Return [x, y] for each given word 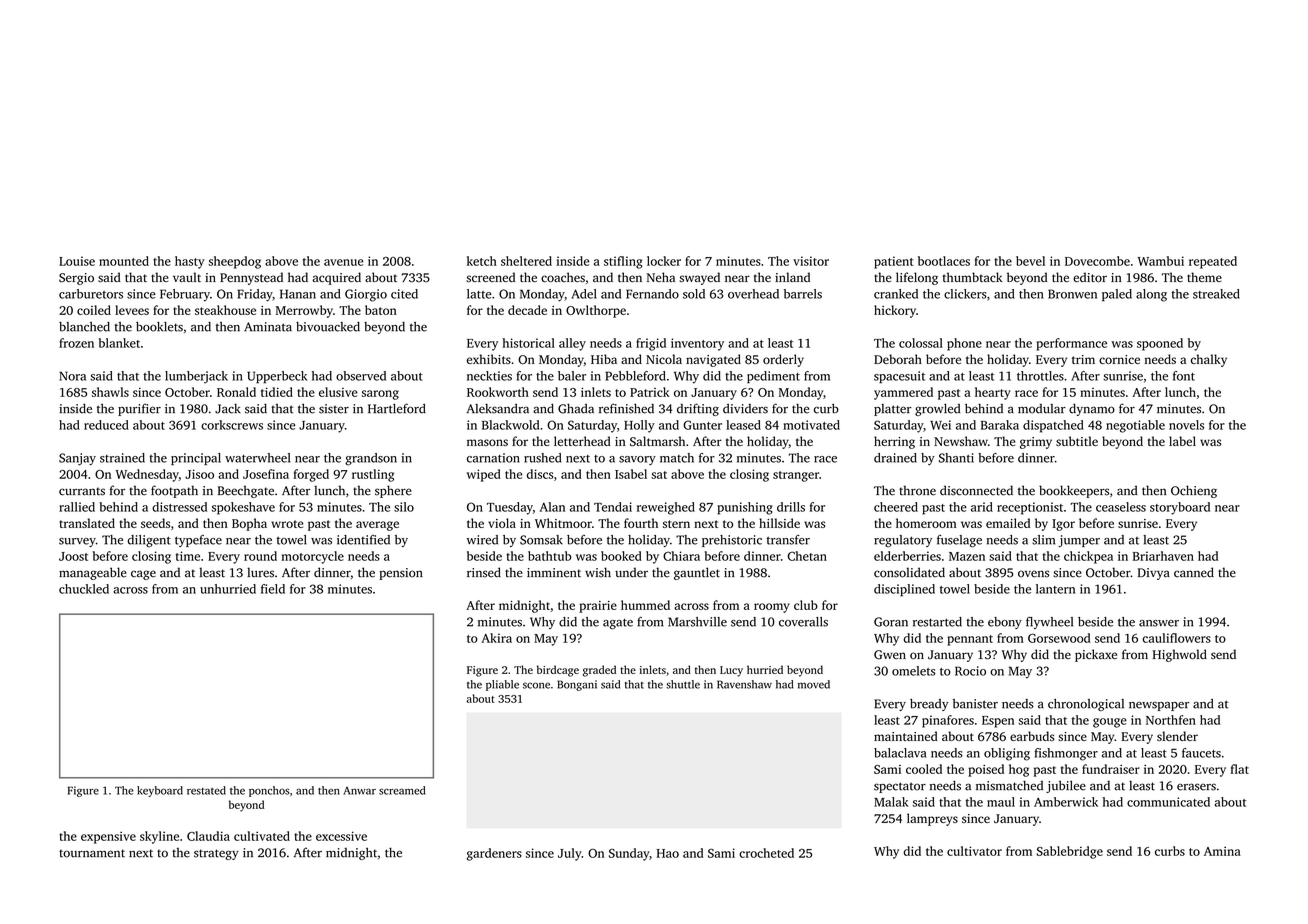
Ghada [576, 409]
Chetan [807, 556]
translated [87, 523]
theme [1204, 277]
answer [1159, 623]
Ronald [236, 392]
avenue [344, 262]
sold [694, 294]
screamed [402, 790]
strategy [216, 854]
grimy [1036, 443]
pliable [502, 685]
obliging [1007, 754]
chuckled [84, 589]
